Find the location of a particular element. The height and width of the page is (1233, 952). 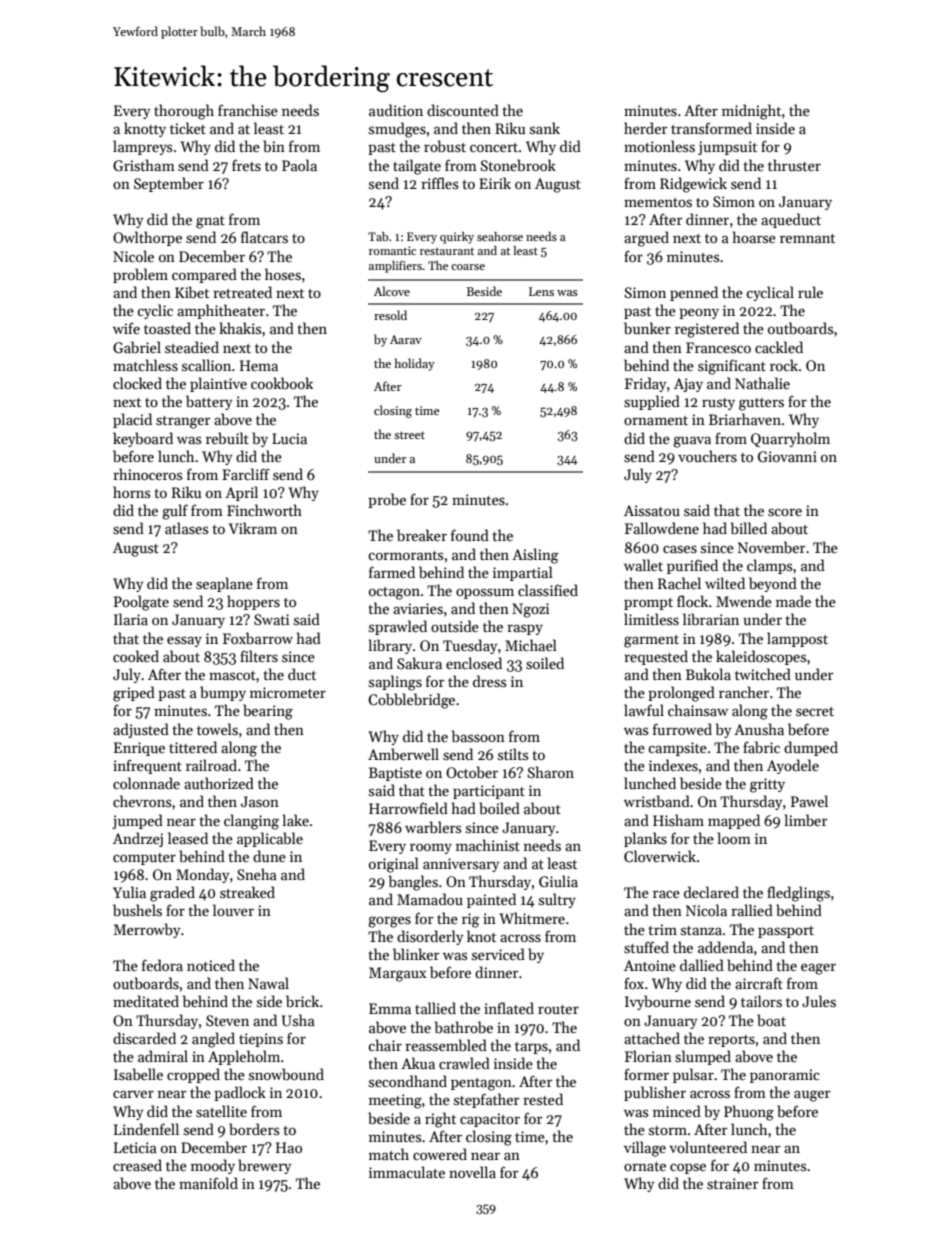

griped is located at coordinates (134, 694).
